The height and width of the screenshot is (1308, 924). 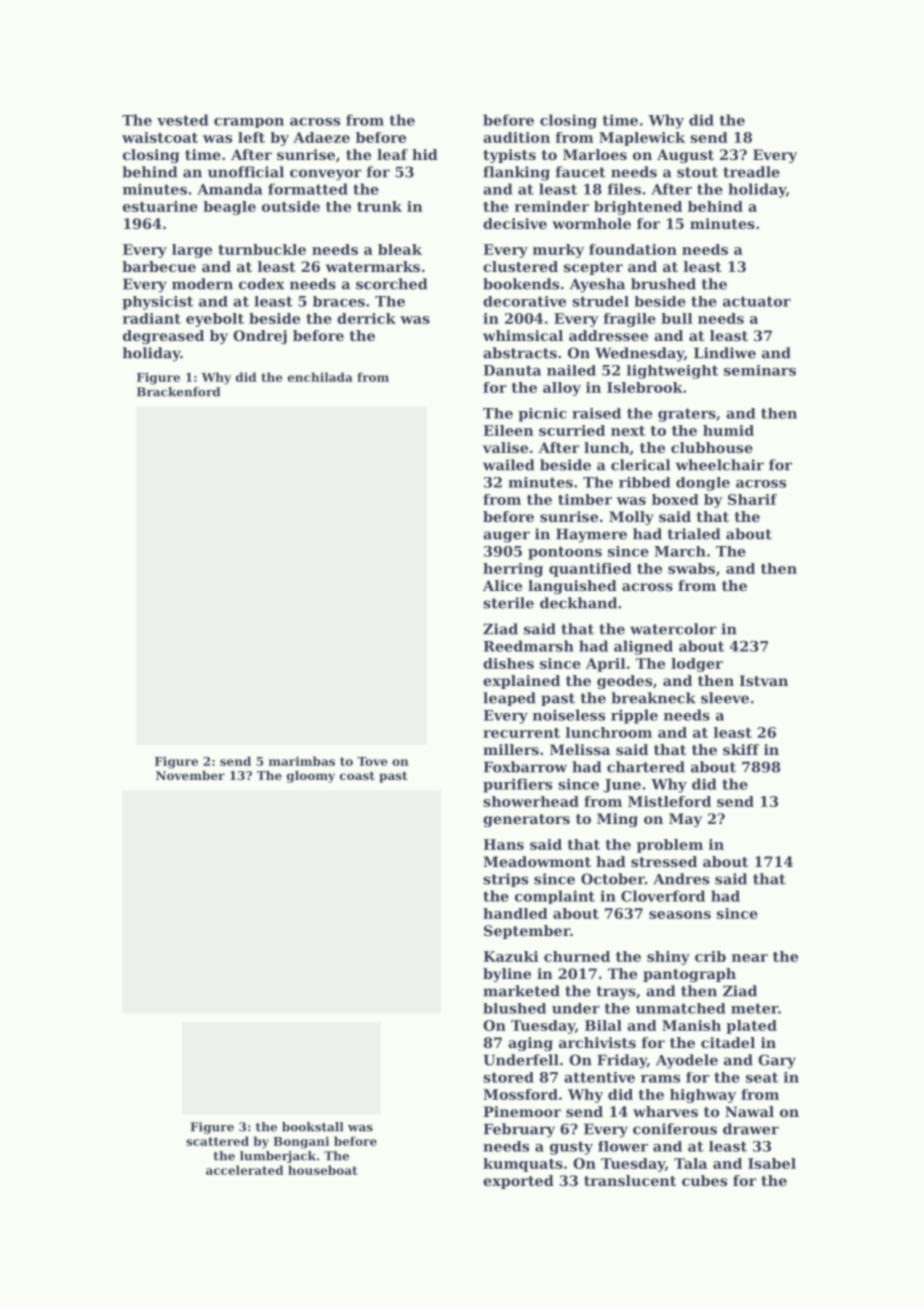 I want to click on decisive, so click(x=515, y=223).
